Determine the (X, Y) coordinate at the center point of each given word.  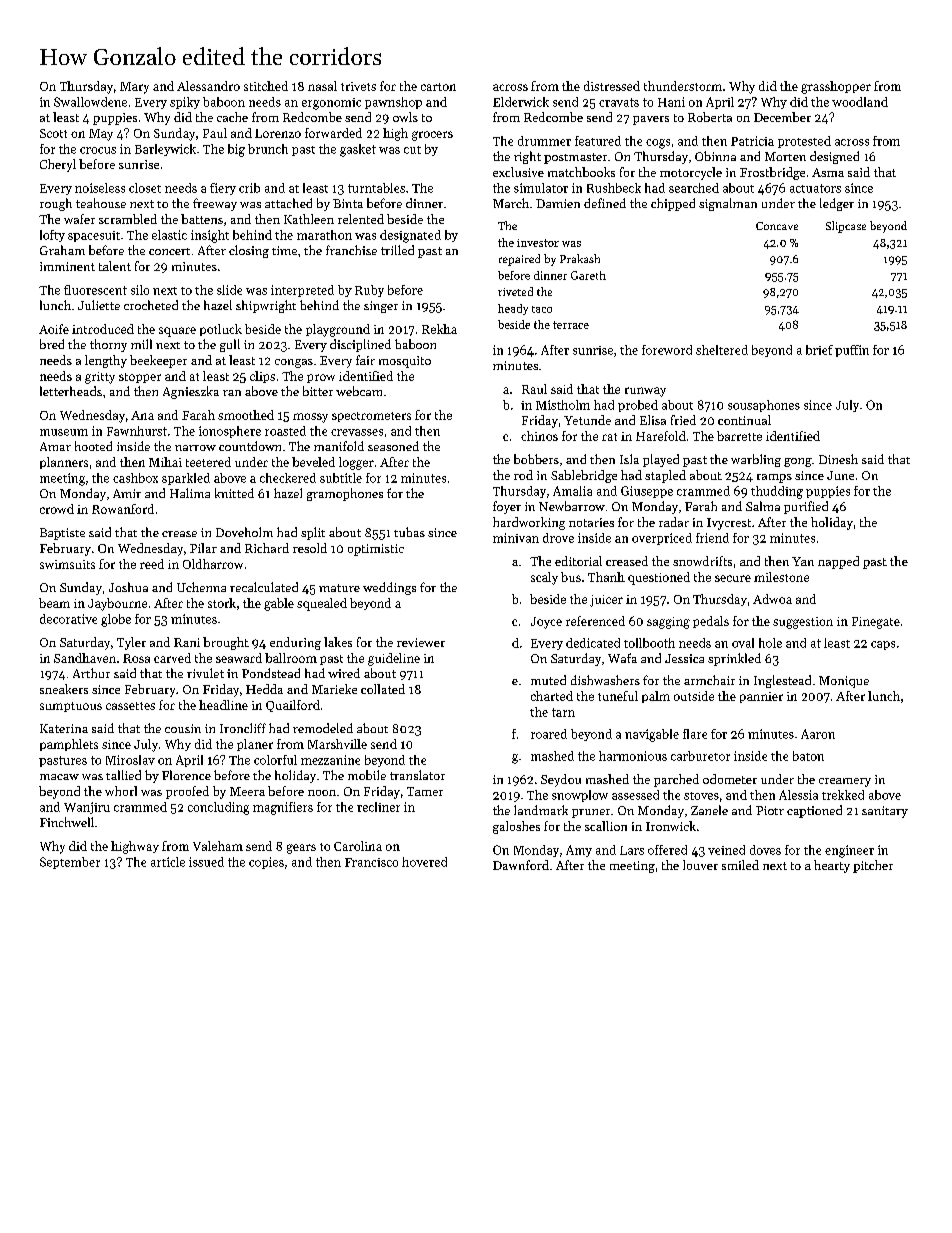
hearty (832, 866)
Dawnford (521, 865)
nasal (322, 86)
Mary (134, 88)
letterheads (71, 391)
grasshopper (836, 87)
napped (838, 562)
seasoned (393, 446)
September (70, 863)
